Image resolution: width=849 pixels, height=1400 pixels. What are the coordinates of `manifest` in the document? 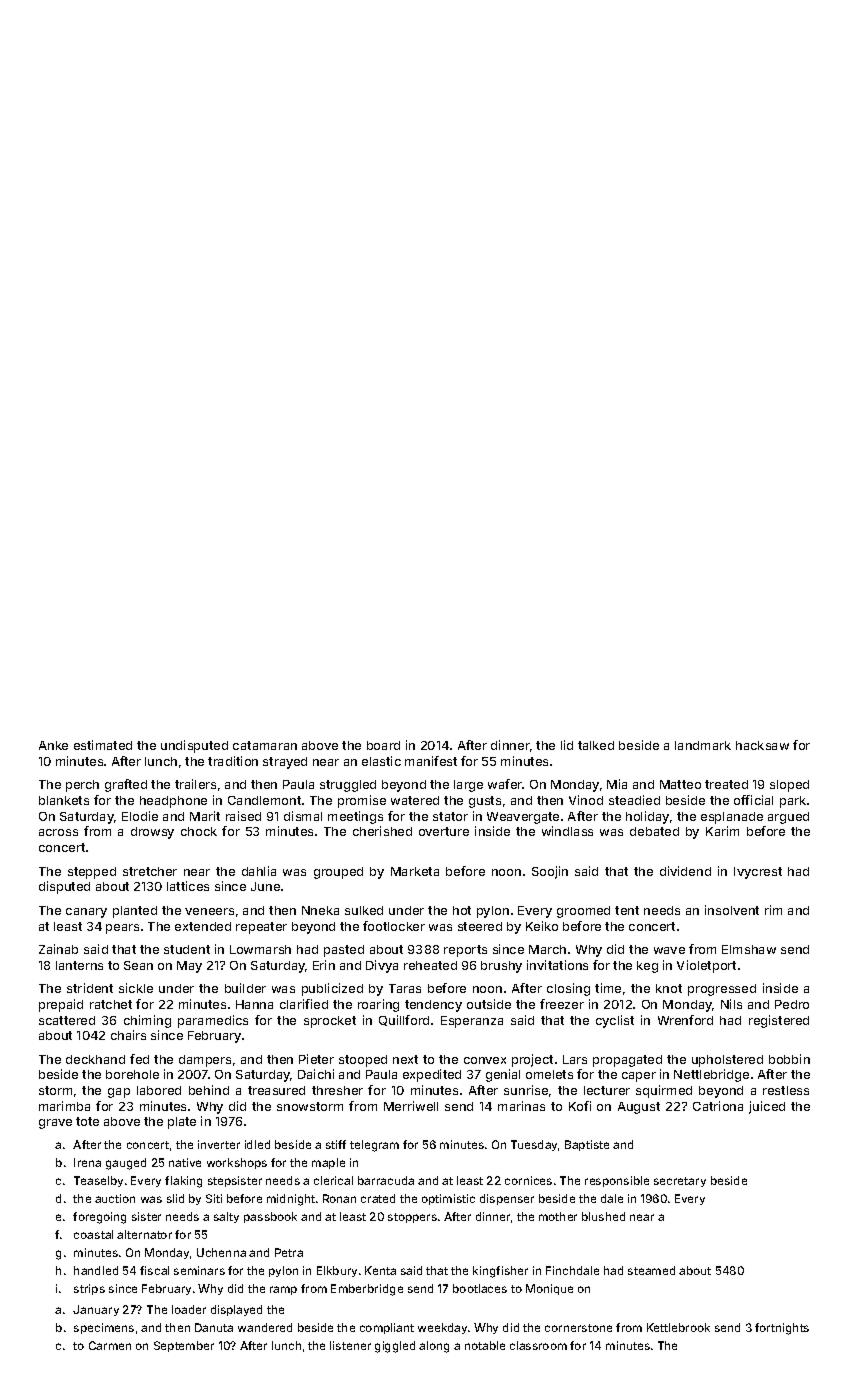 It's located at (431, 761).
